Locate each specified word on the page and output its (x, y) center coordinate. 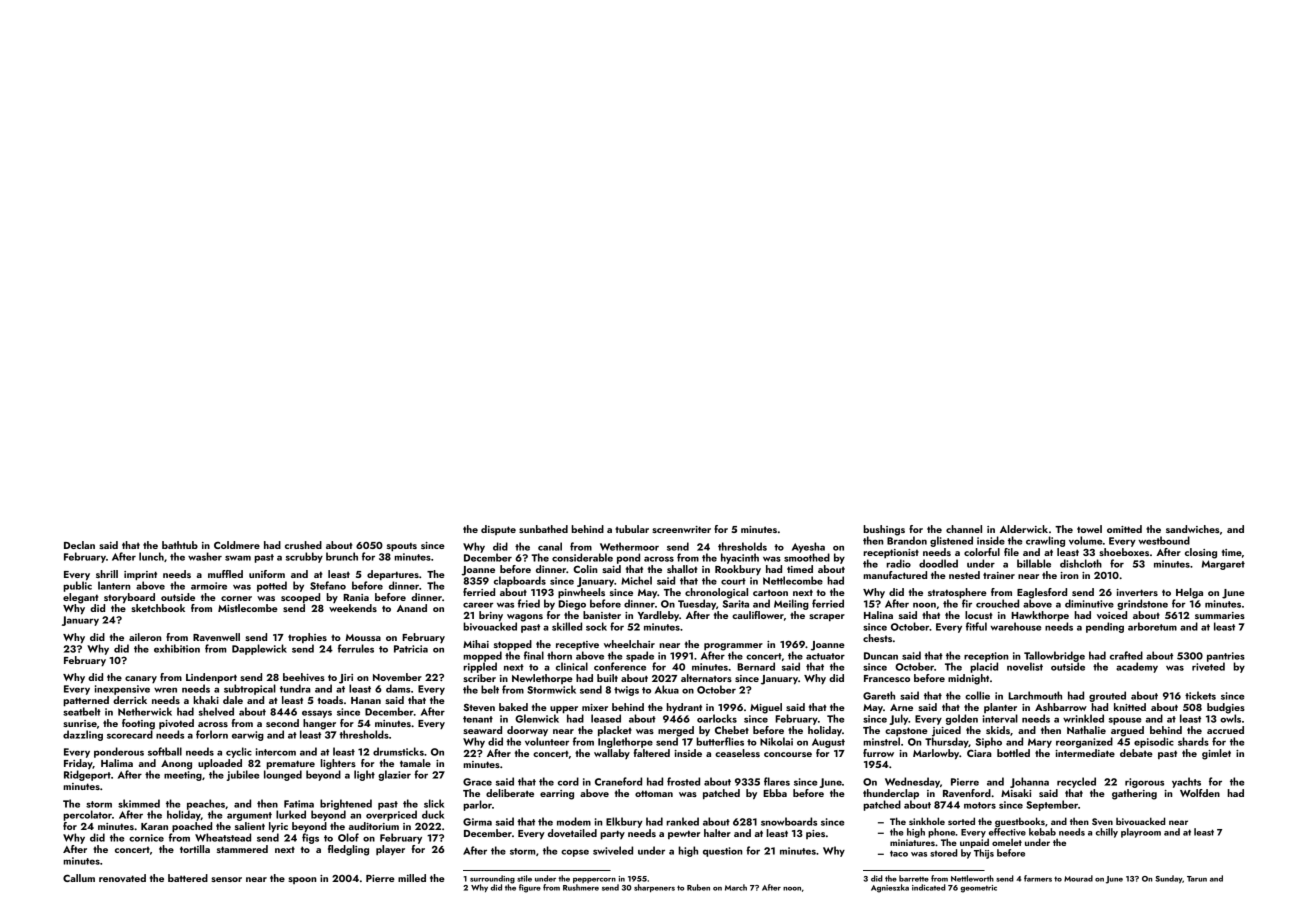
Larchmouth (1035, 695)
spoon (302, 880)
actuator (825, 656)
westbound (1164, 540)
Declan (79, 545)
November (397, 677)
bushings (884, 530)
